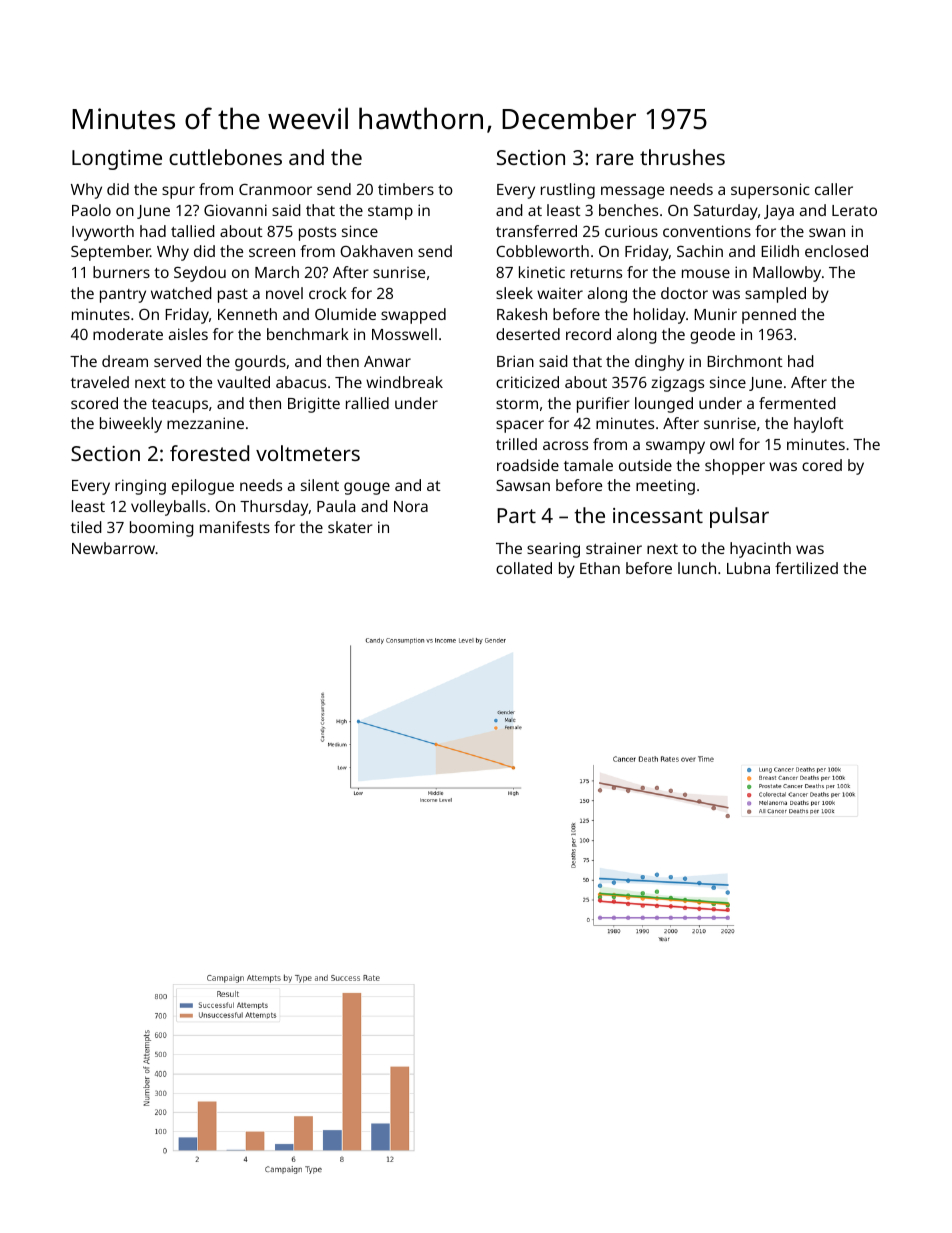  I want to click on thrushes, so click(682, 157).
